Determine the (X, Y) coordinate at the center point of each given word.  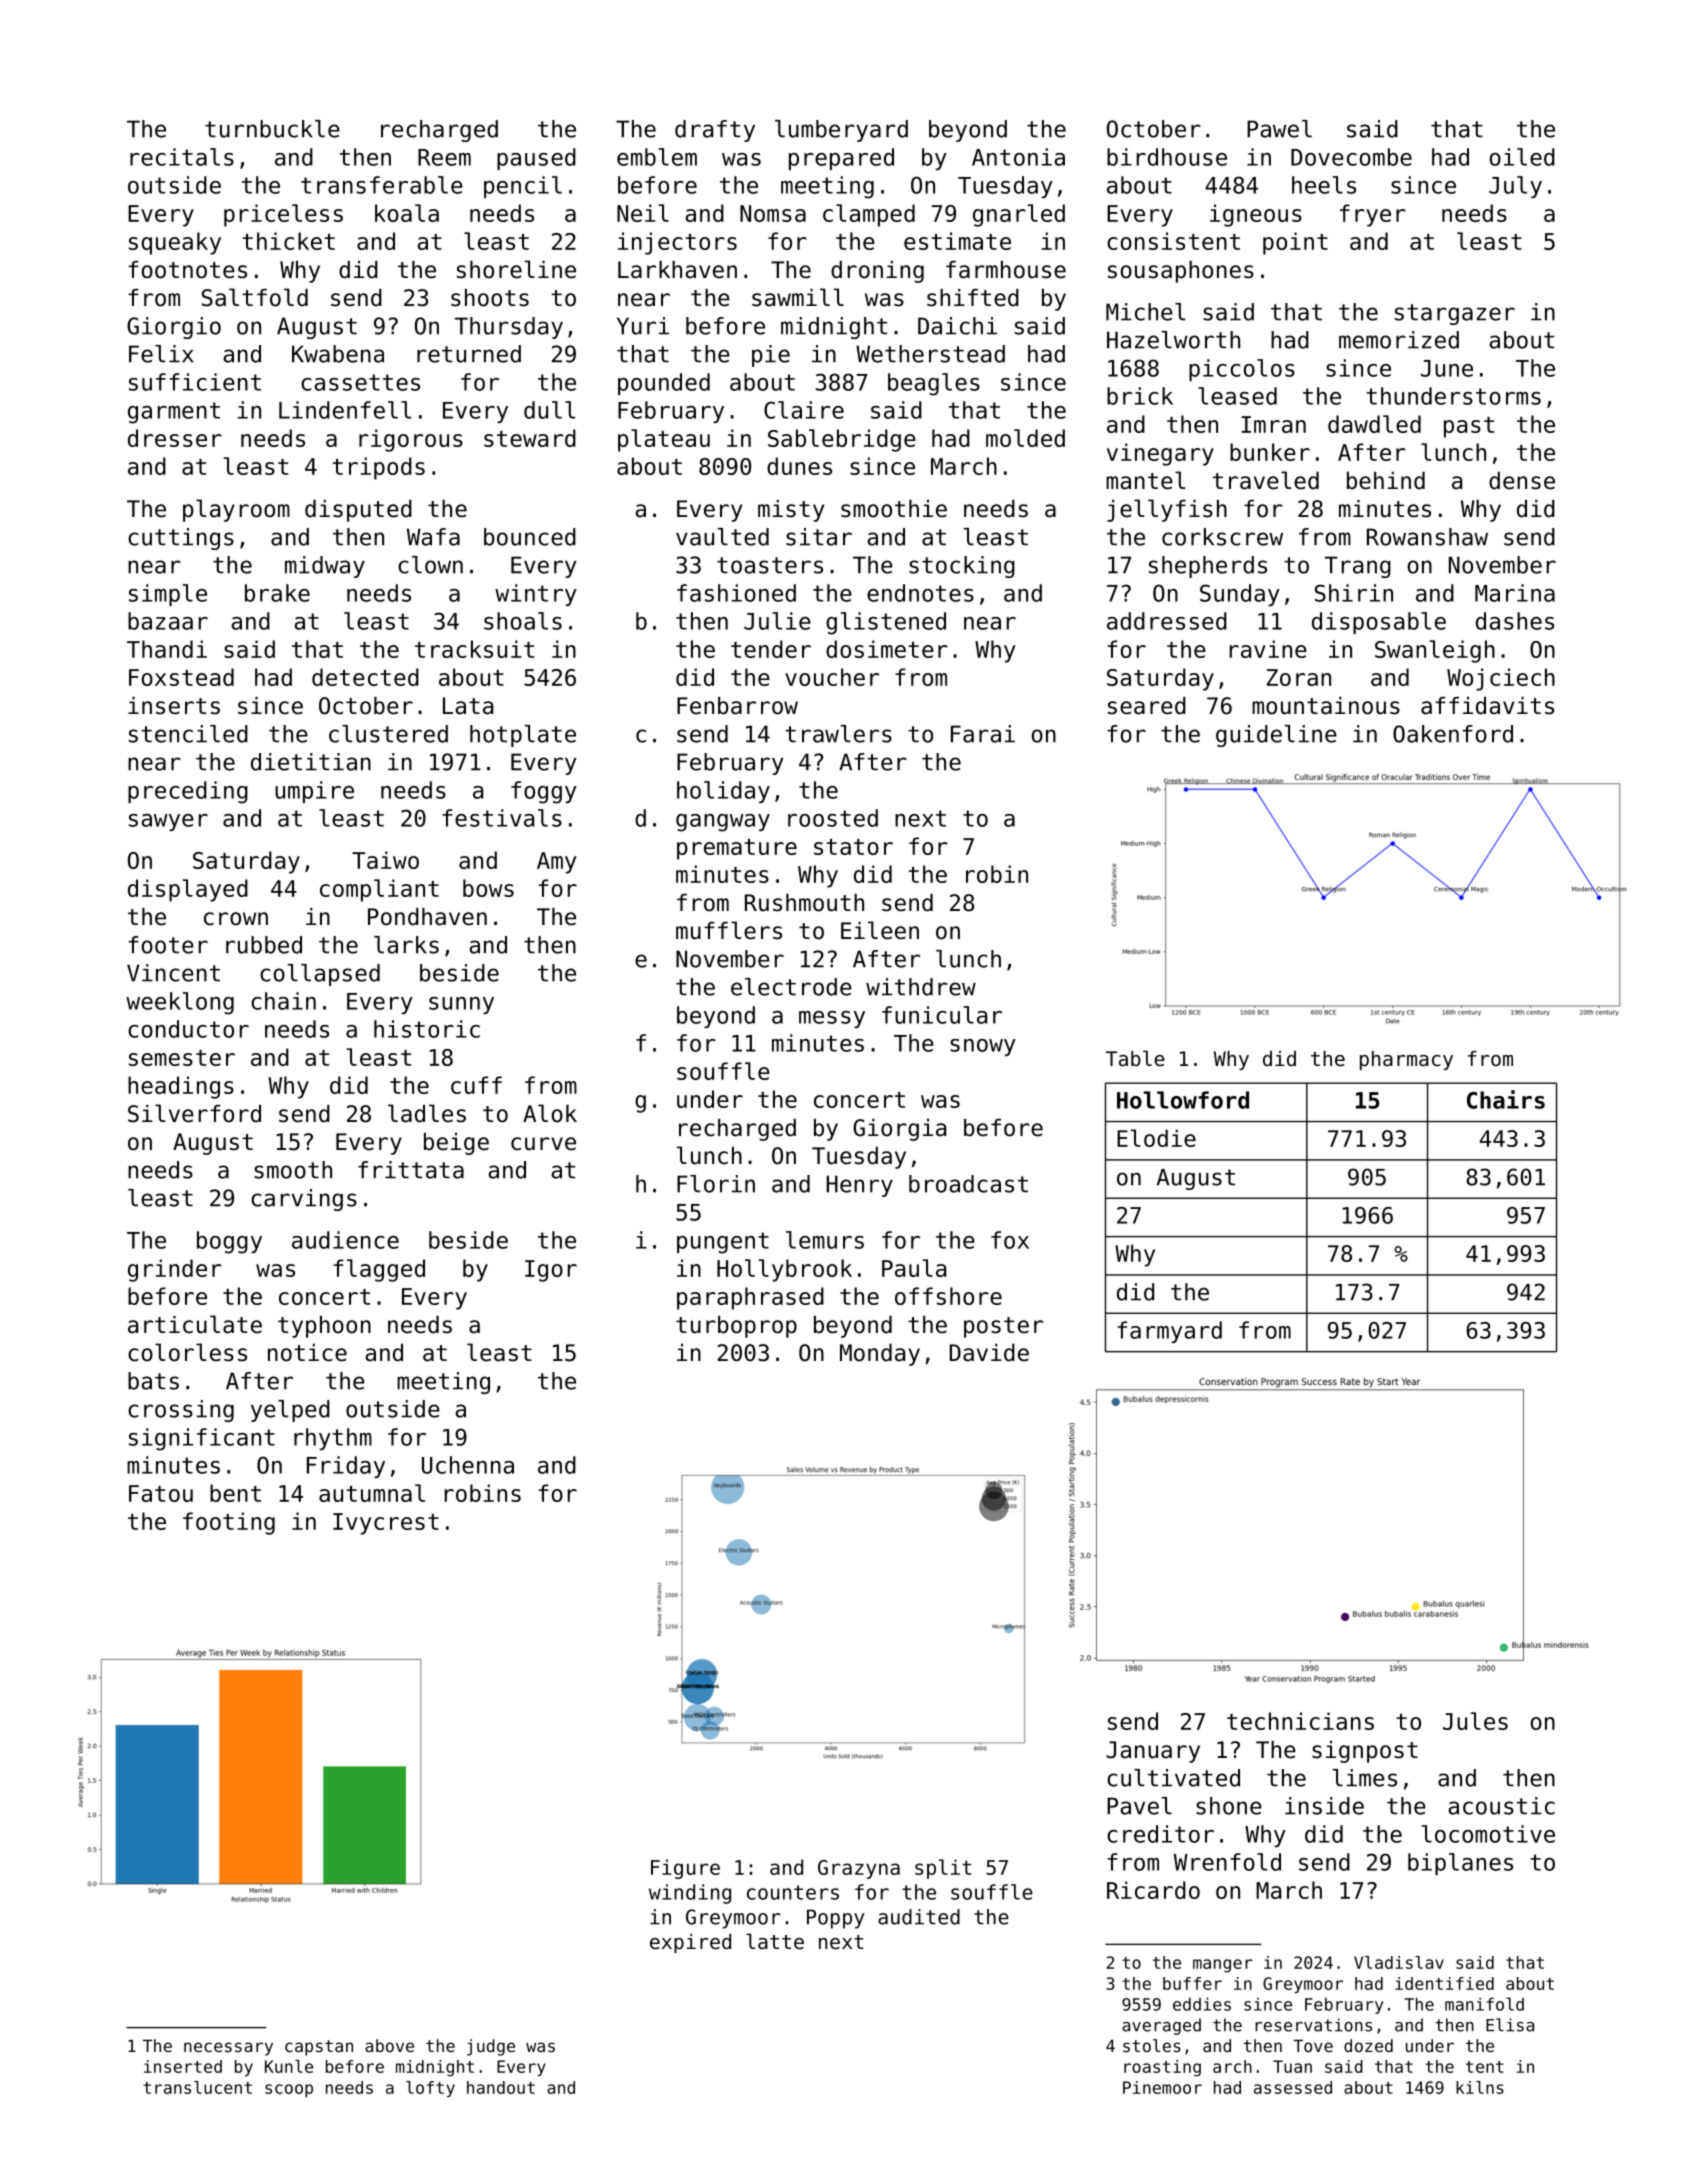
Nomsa (773, 213)
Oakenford (1453, 734)
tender (771, 649)
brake (277, 593)
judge (491, 2047)
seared (1147, 706)
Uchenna (468, 1465)
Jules (1475, 1721)
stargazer (1455, 314)
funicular (942, 1015)
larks (406, 945)
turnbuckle (272, 129)
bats (153, 1381)
